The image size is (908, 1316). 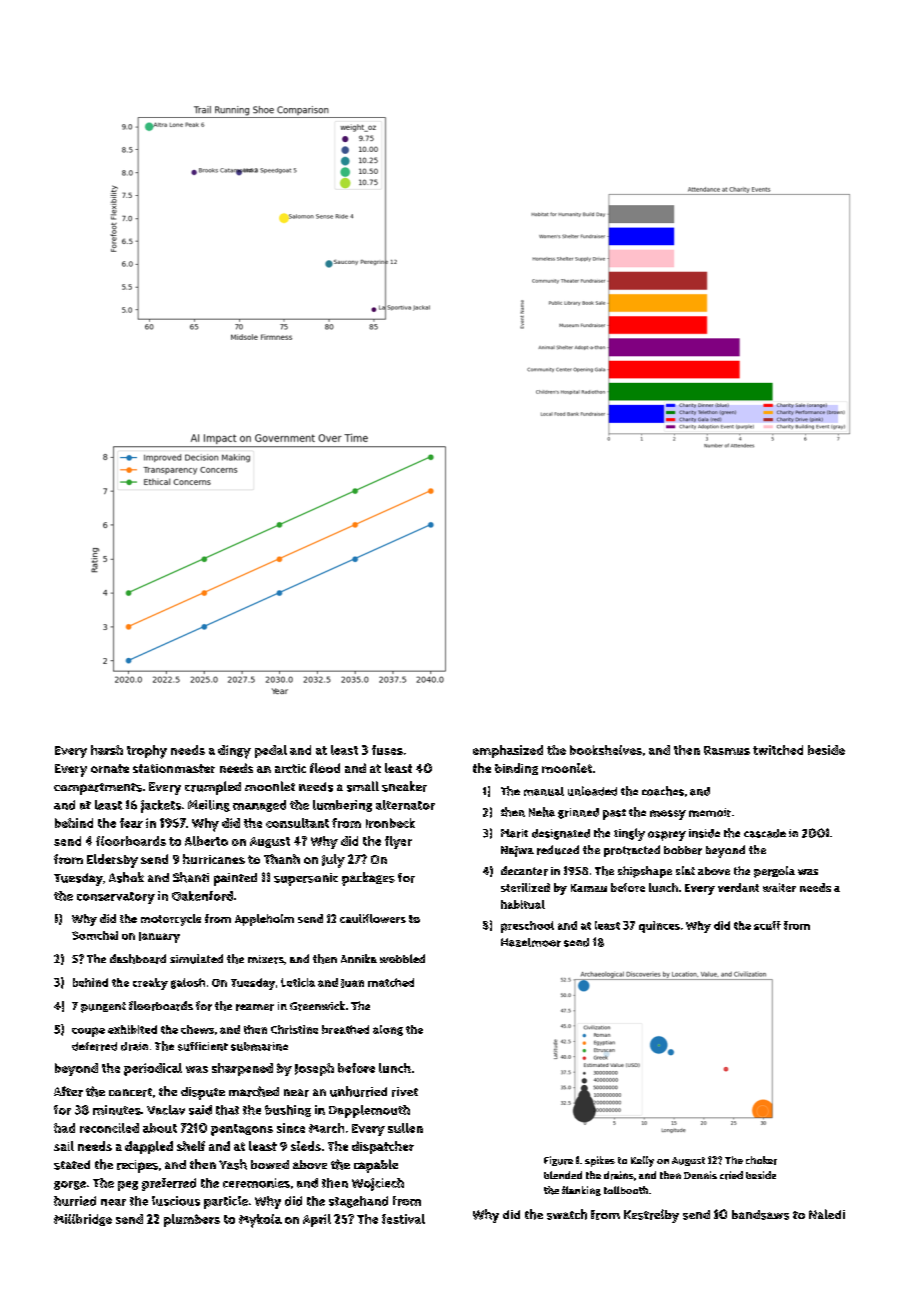 I want to click on binding, so click(x=516, y=769).
